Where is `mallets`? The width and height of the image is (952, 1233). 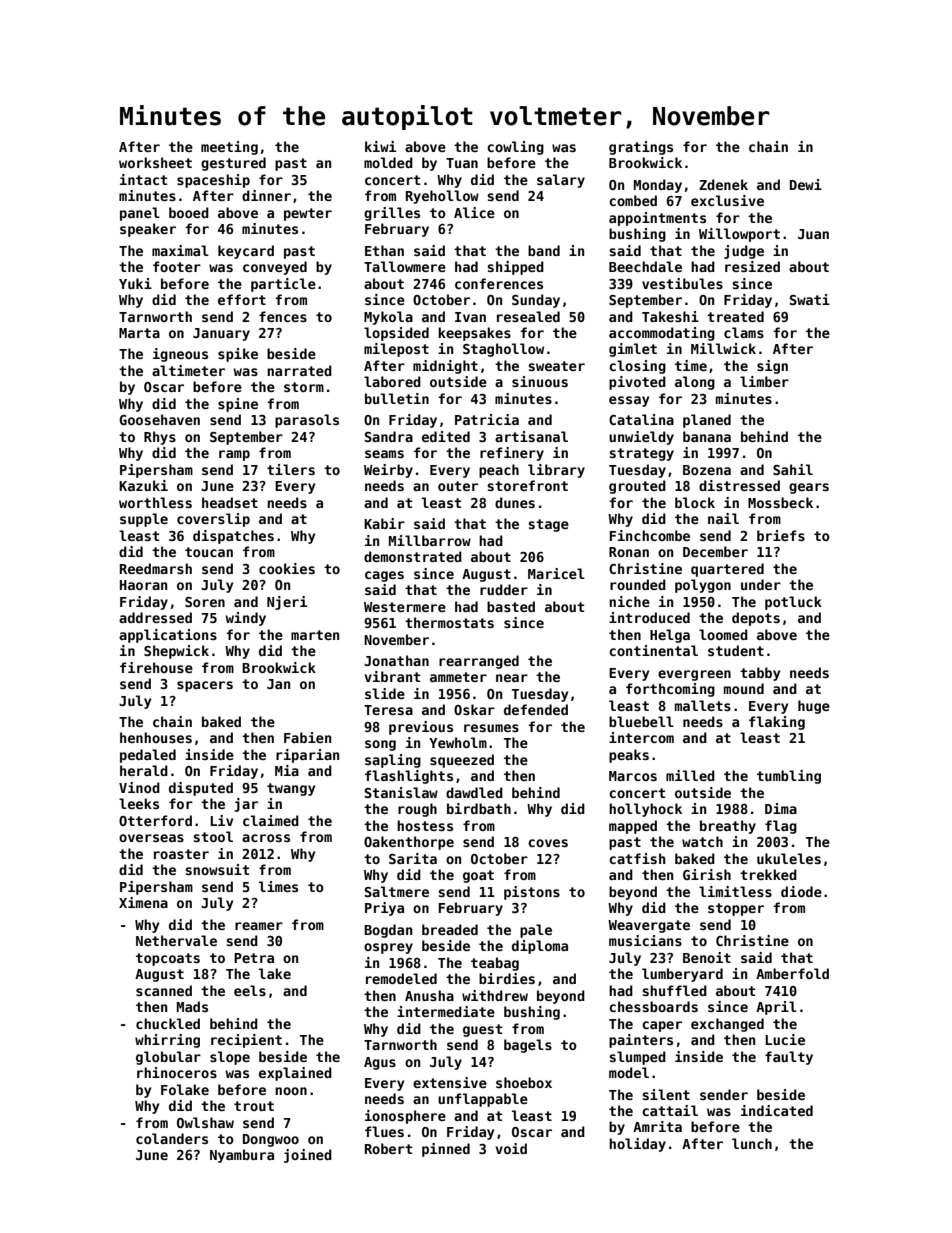 mallets is located at coordinates (703, 705).
